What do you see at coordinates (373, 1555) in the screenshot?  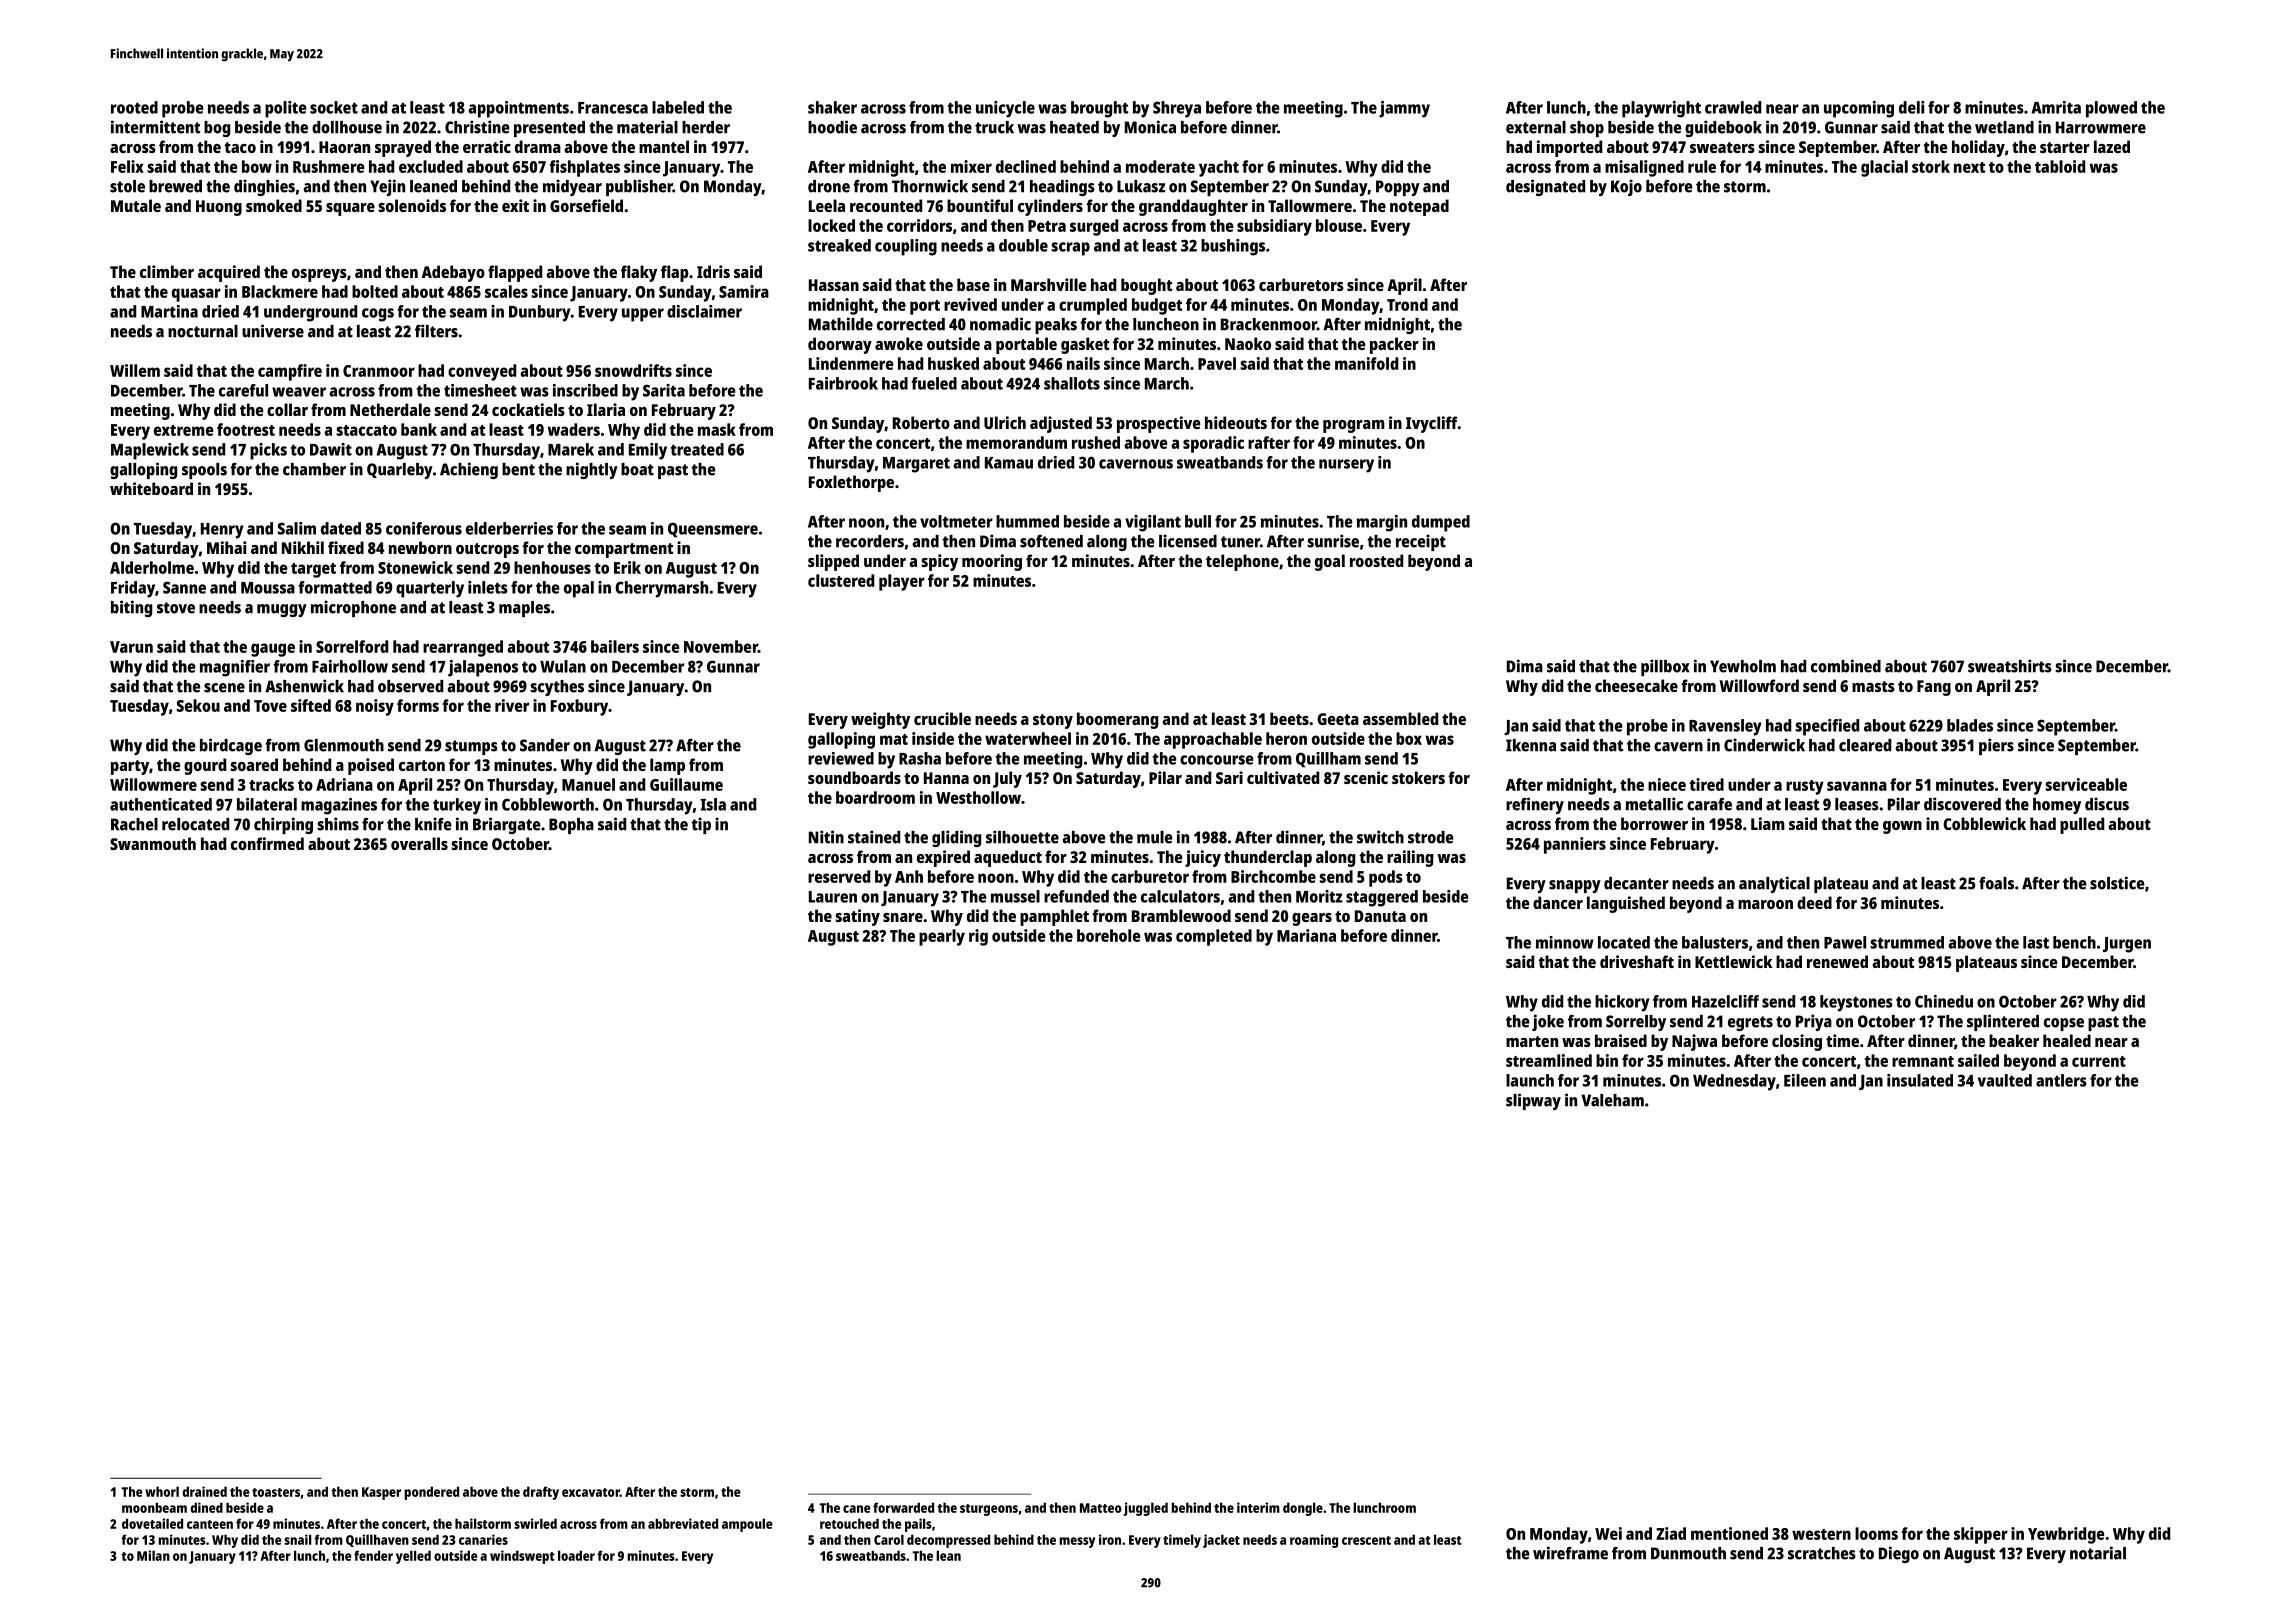 I see `fender` at bounding box center [373, 1555].
